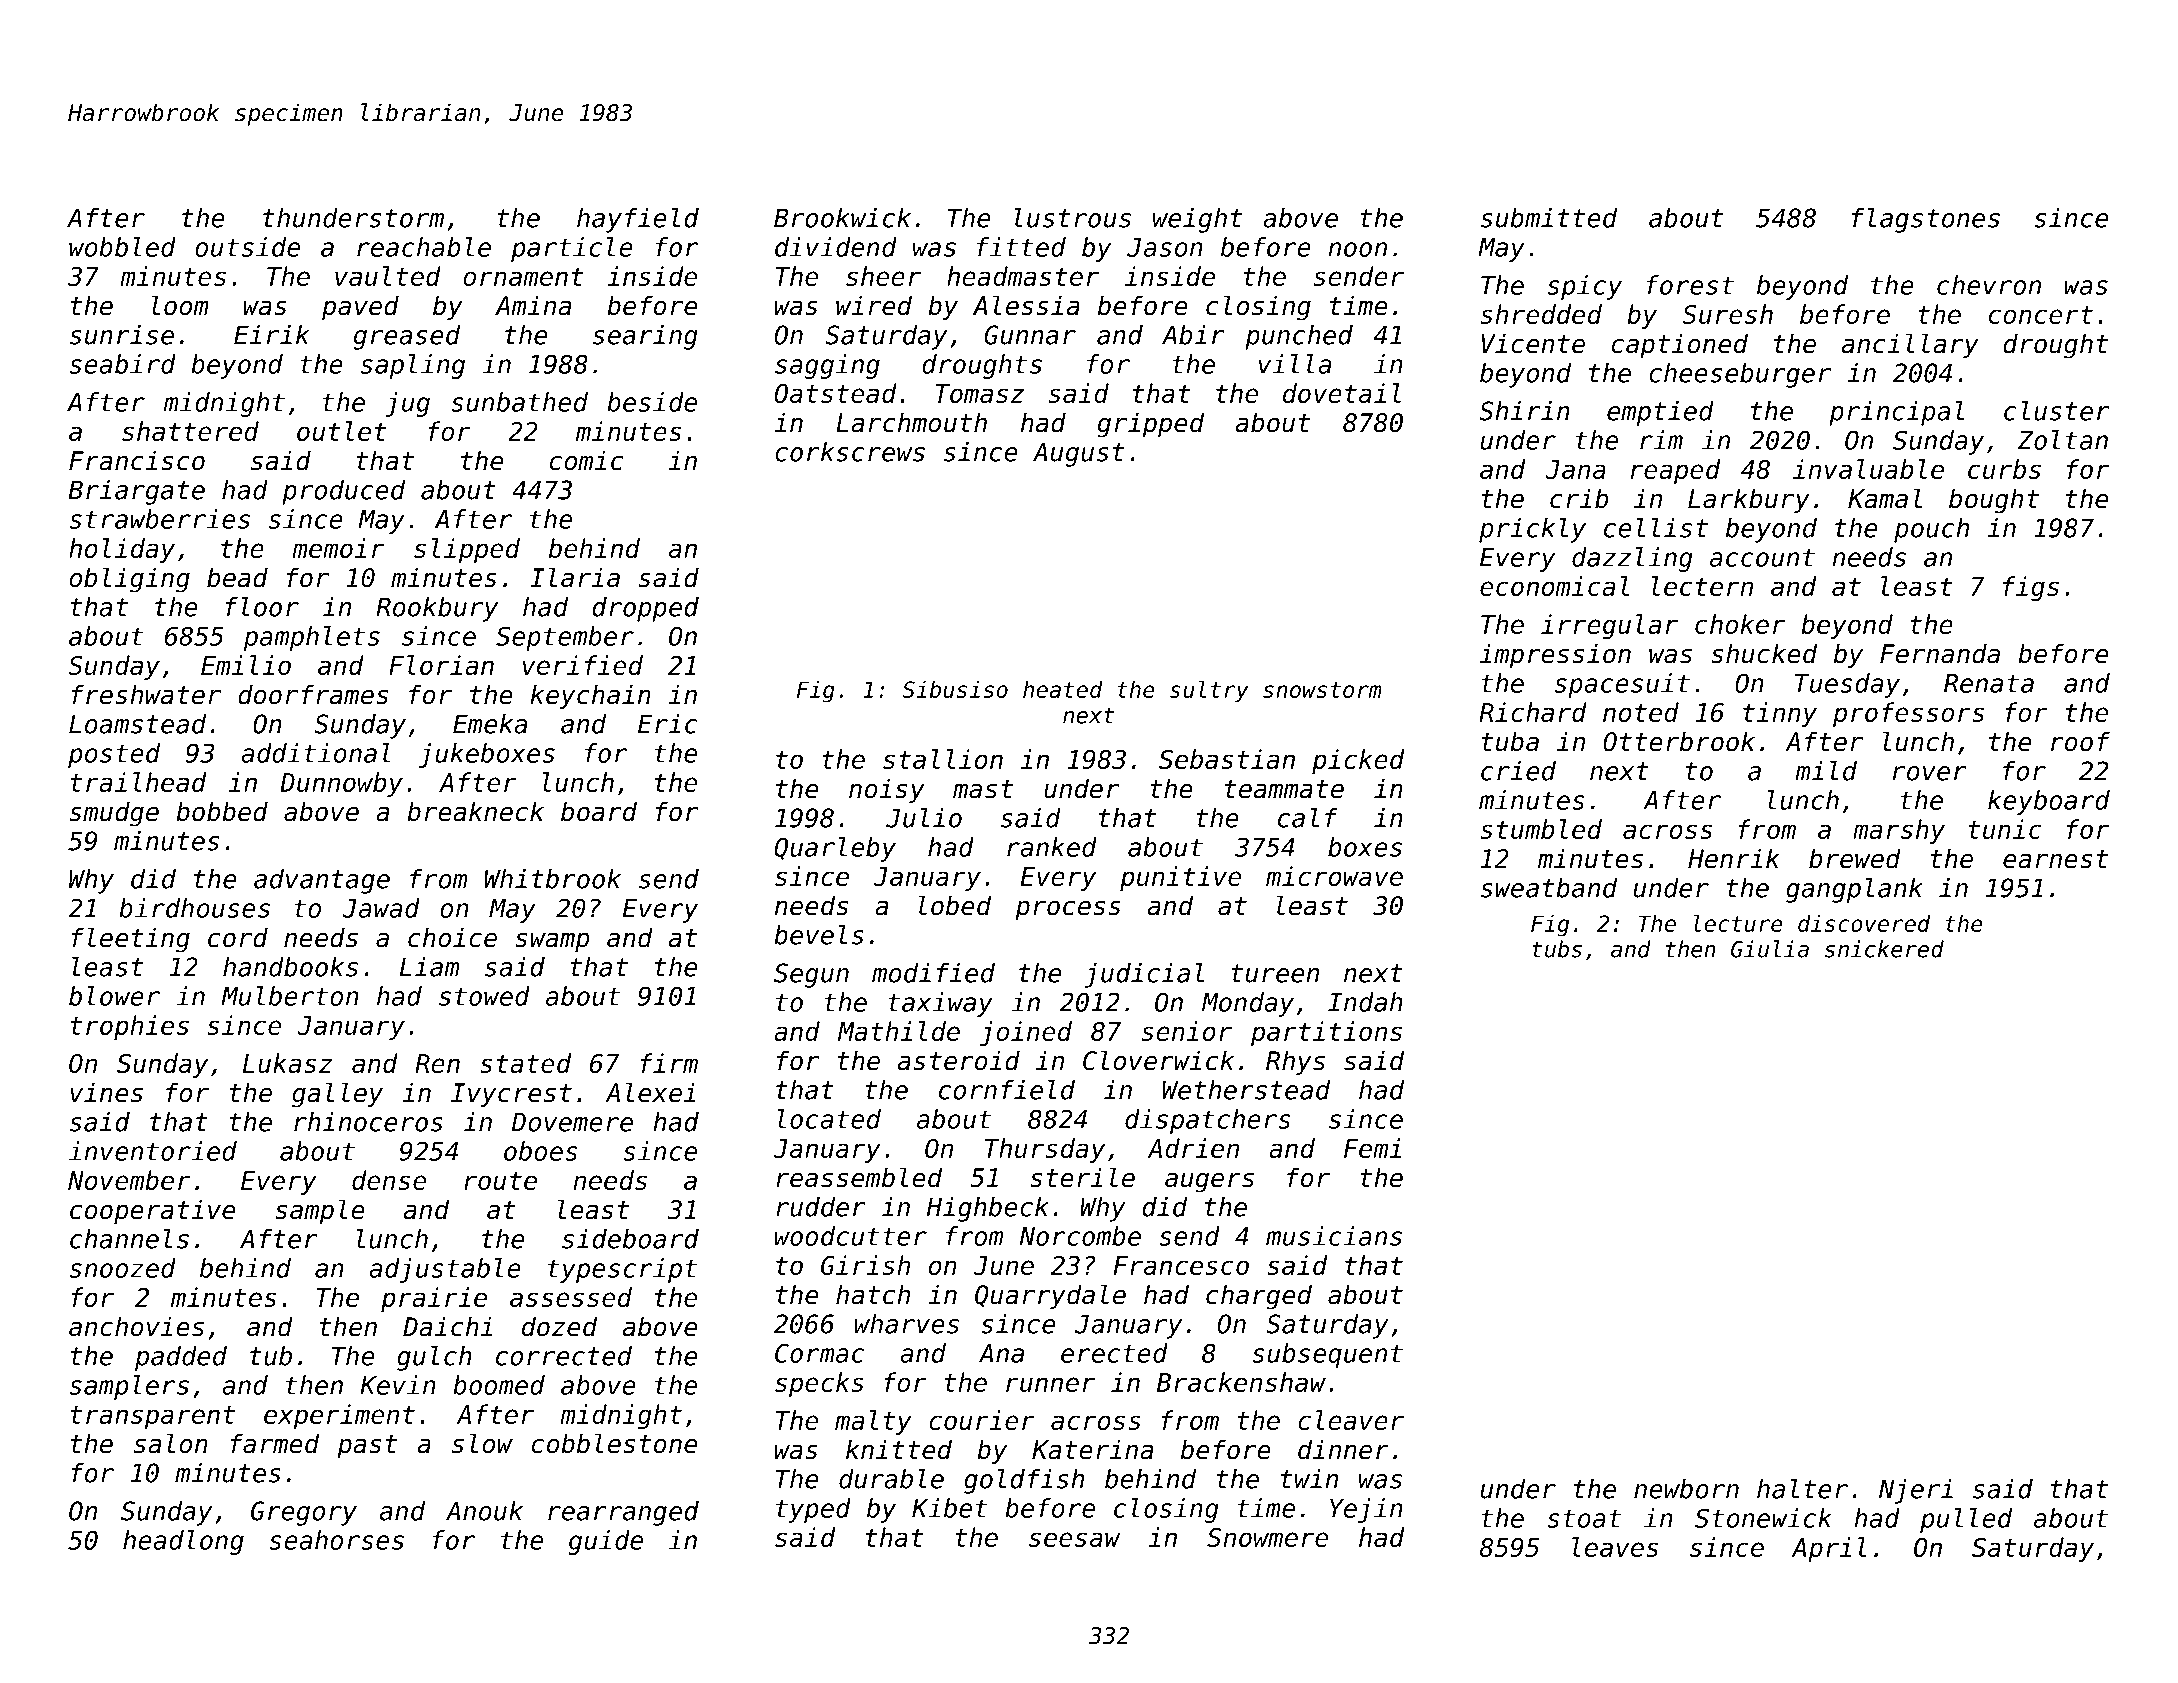 Image resolution: width=2178 pixels, height=1683 pixels. Describe the element at coordinates (1334, 1236) in the screenshot. I see `musicians` at that location.
